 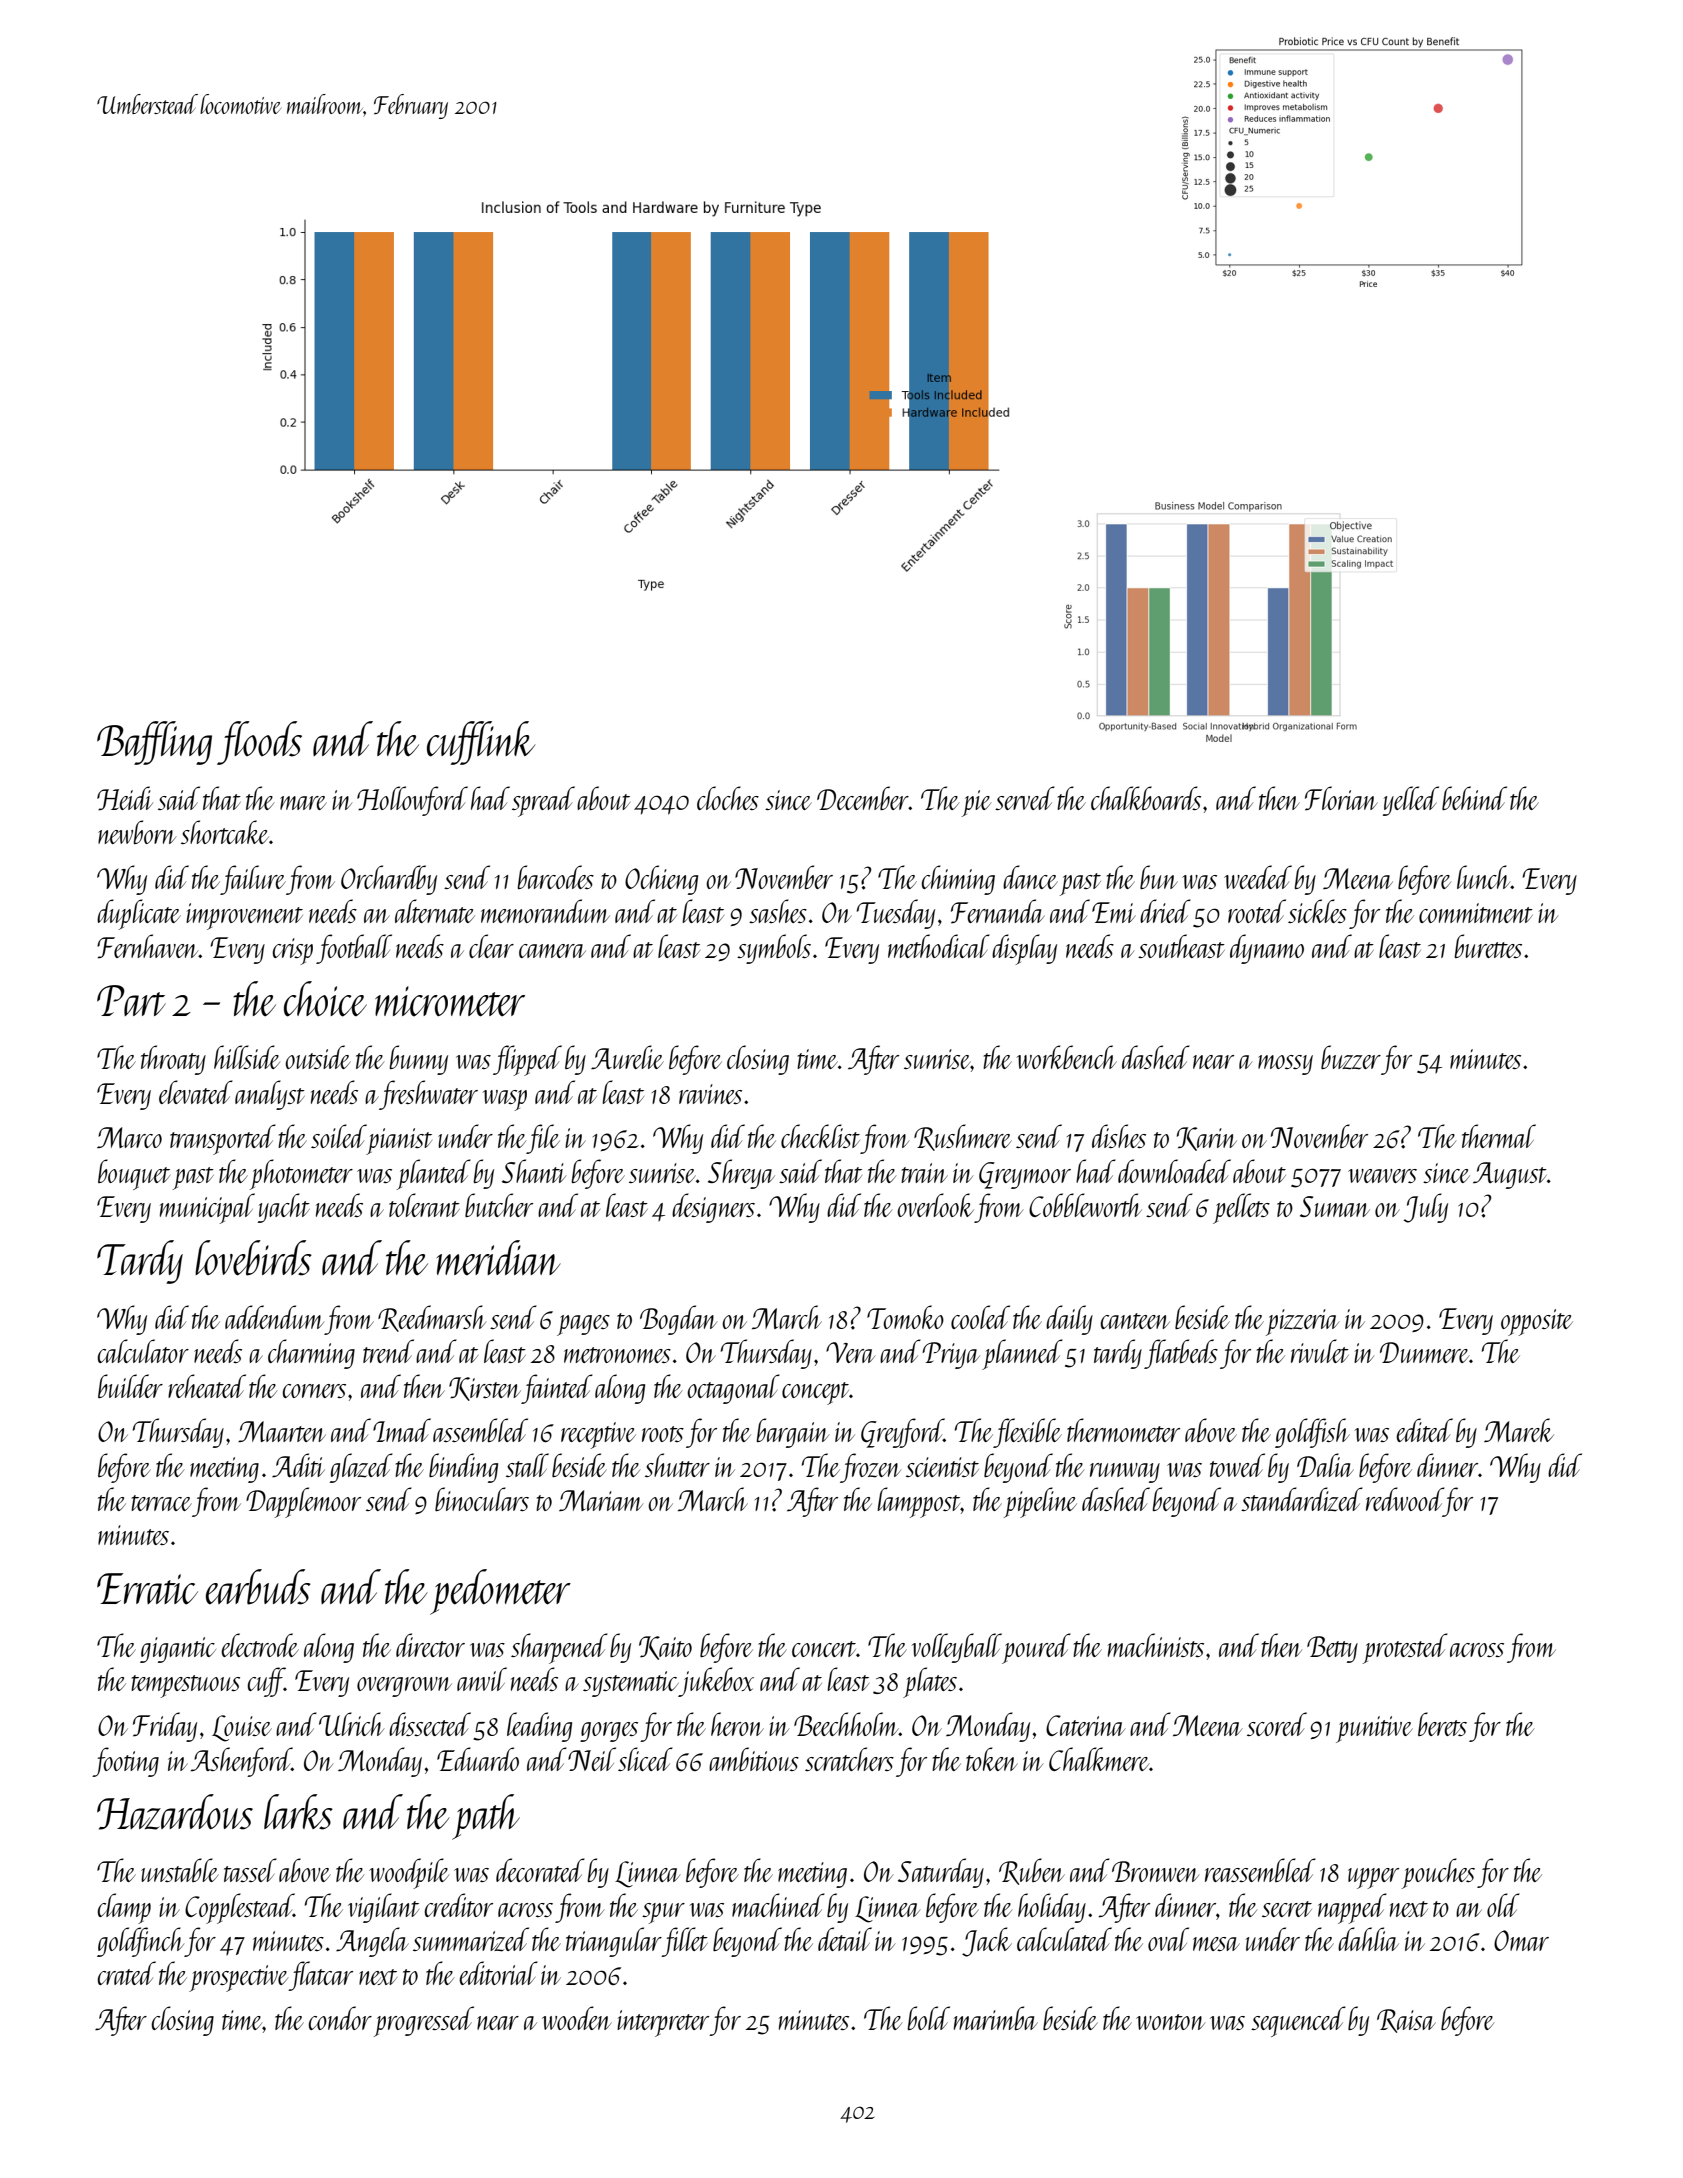 I want to click on Part, so click(x=131, y=1000).
